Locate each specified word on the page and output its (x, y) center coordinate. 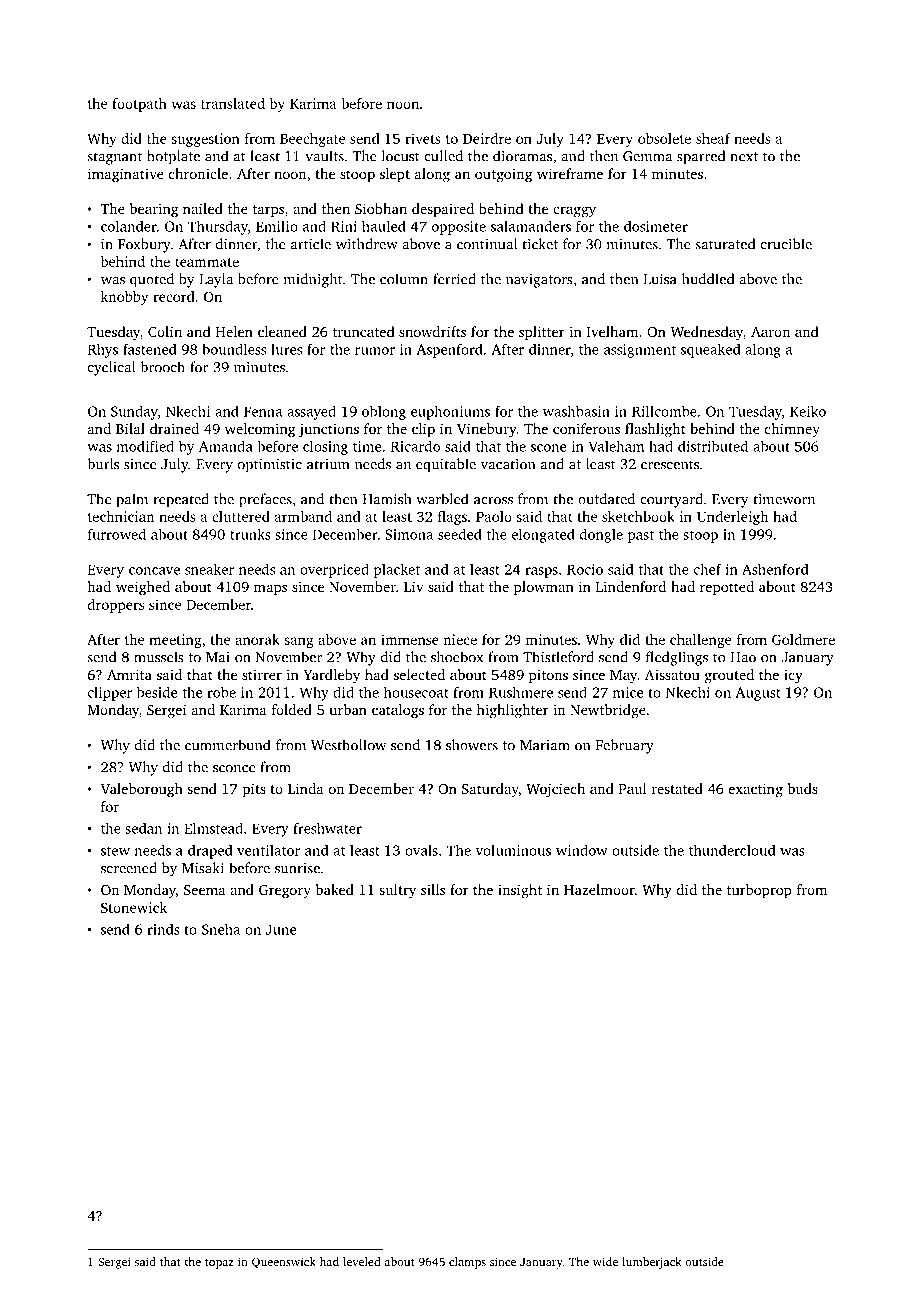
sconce (234, 769)
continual (487, 244)
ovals (421, 850)
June (281, 929)
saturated (725, 244)
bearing (154, 210)
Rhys (103, 350)
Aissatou (672, 674)
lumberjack (652, 1263)
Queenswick (284, 1262)
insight (520, 891)
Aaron (770, 332)
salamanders (531, 226)
